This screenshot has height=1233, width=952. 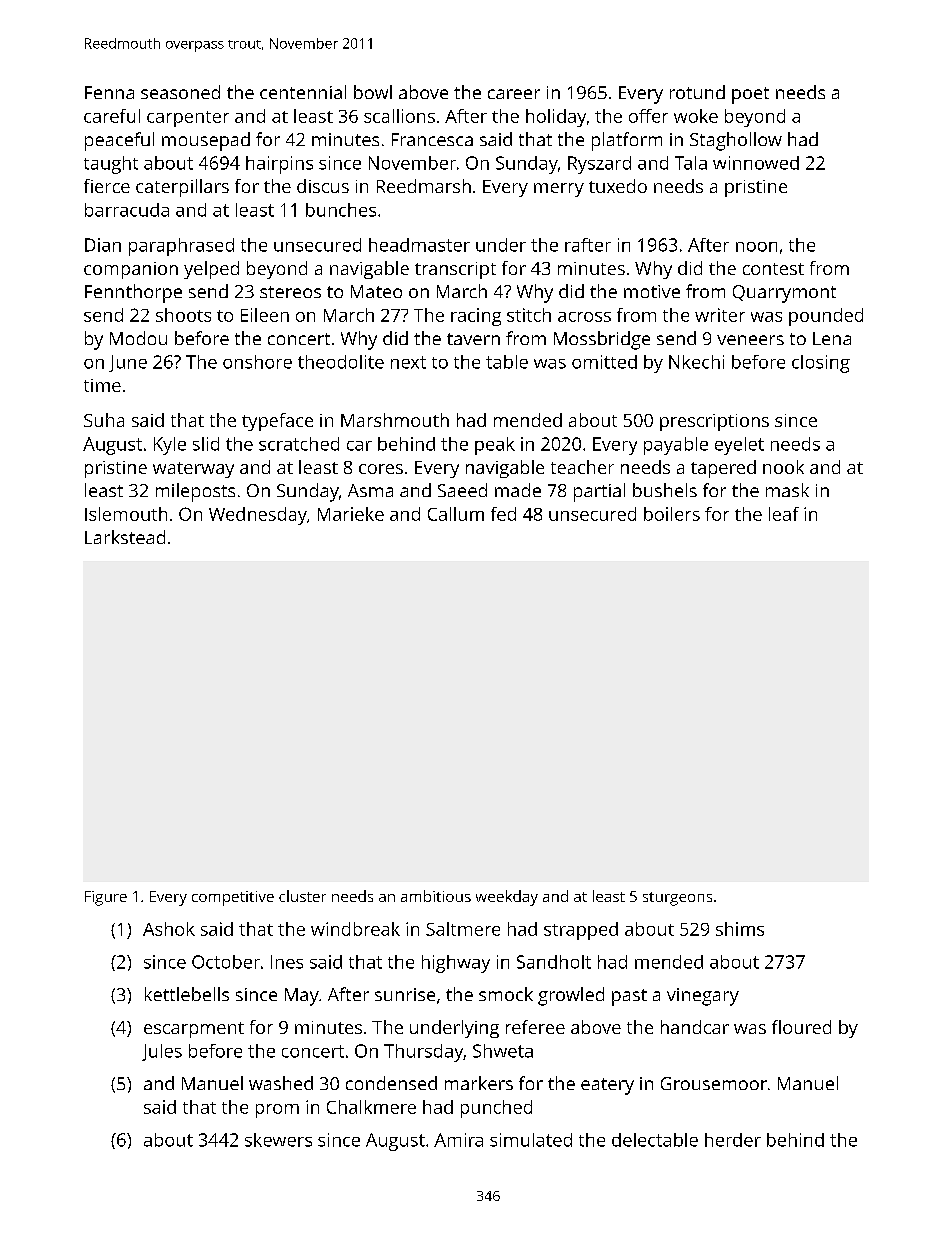 I want to click on contest, so click(x=773, y=269).
